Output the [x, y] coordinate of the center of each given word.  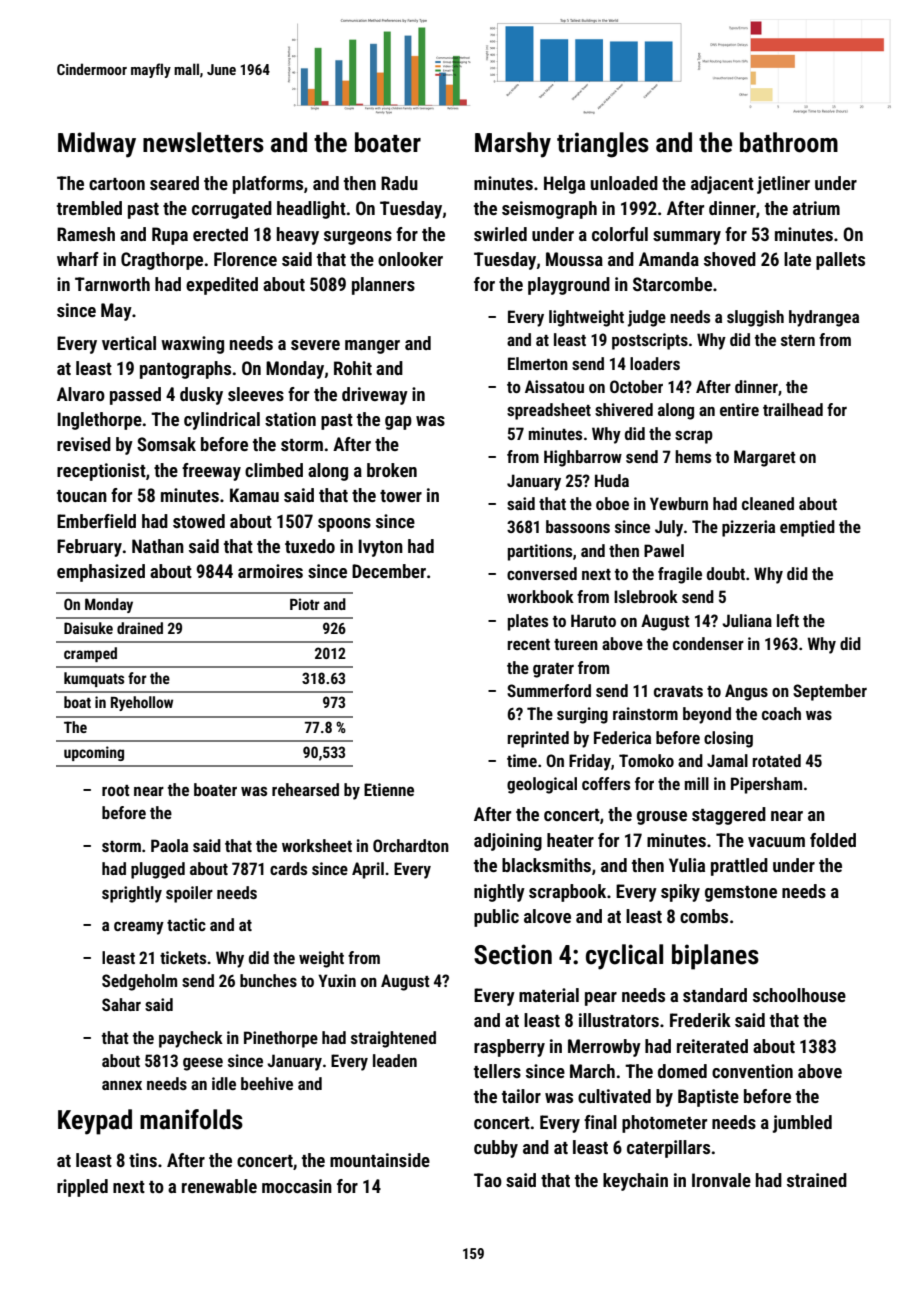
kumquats [94, 679]
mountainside [380, 1160]
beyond [707, 715]
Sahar [121, 1004]
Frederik [700, 1020]
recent [529, 644]
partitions [540, 552]
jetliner [783, 185]
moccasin [297, 1186]
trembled [89, 208]
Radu [399, 183]
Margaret [765, 458]
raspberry [509, 1048]
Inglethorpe [100, 421]
